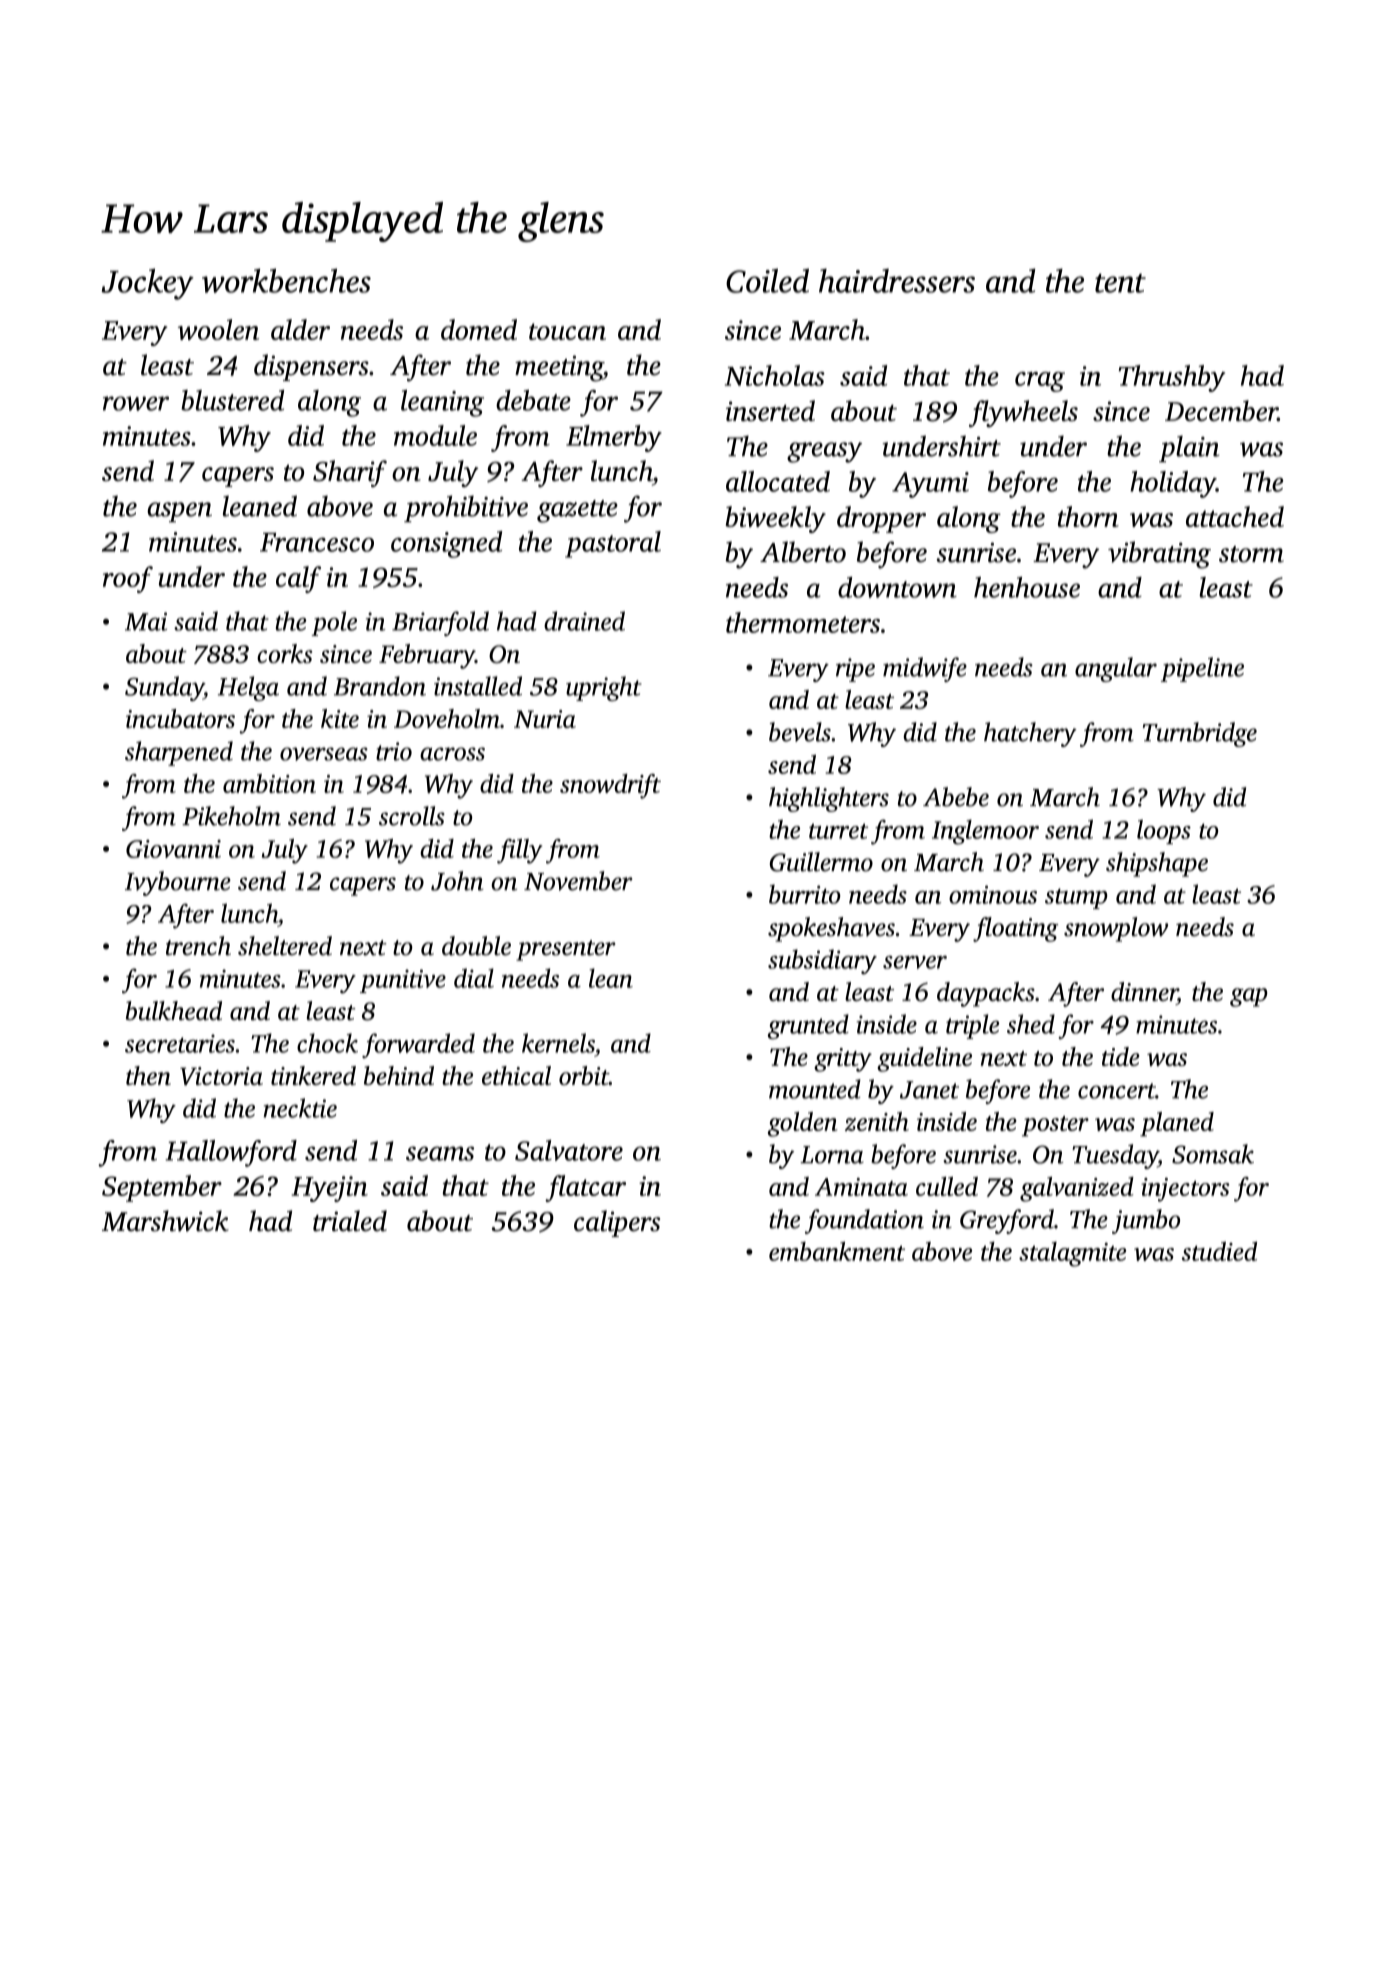 The height and width of the document is (1969, 1386). I want to click on thorn, so click(1088, 516).
